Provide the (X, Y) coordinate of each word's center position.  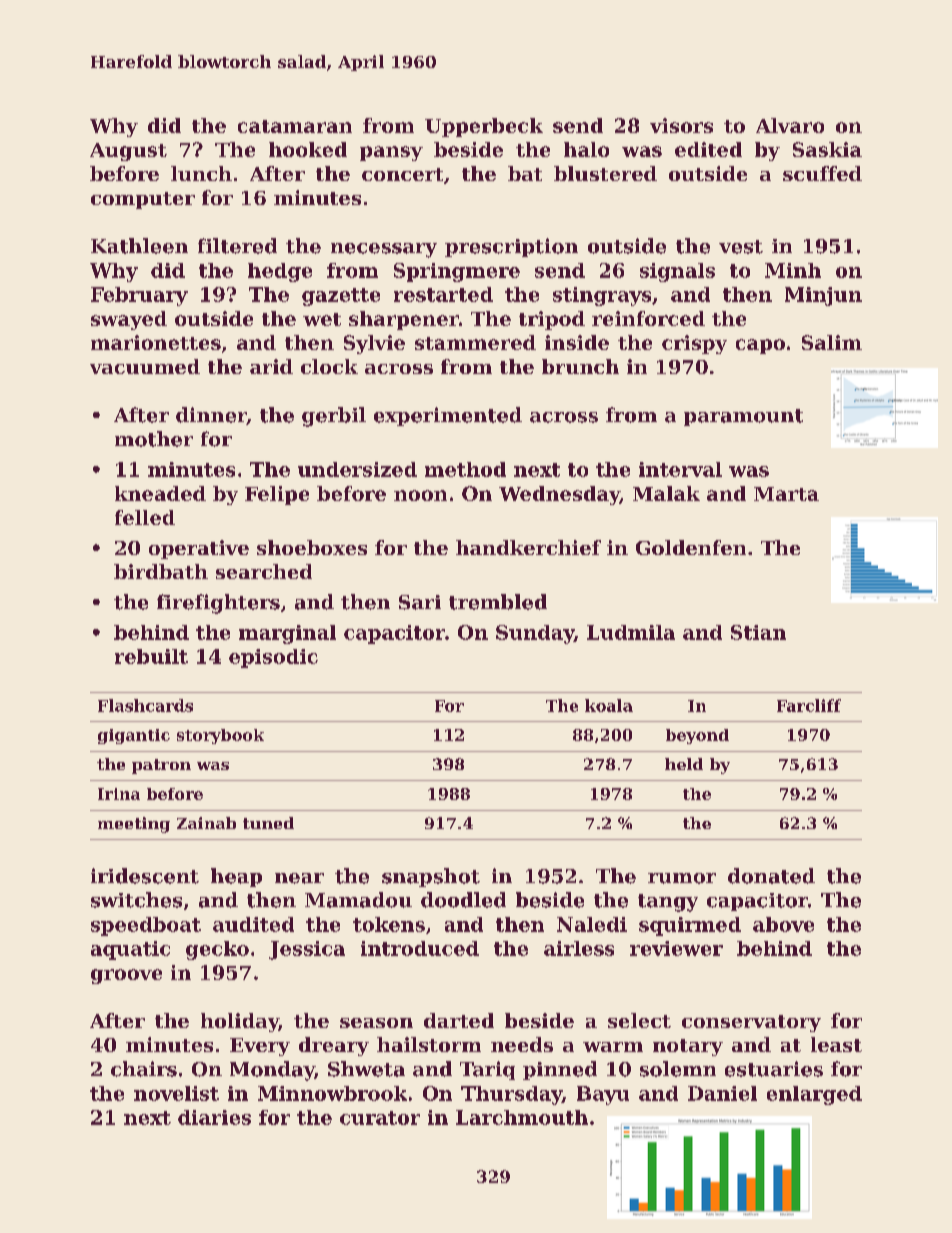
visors (681, 125)
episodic (273, 658)
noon (420, 495)
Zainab (206, 823)
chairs (144, 1069)
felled (145, 517)
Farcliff (809, 705)
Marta (786, 494)
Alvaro (790, 125)
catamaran (295, 126)
